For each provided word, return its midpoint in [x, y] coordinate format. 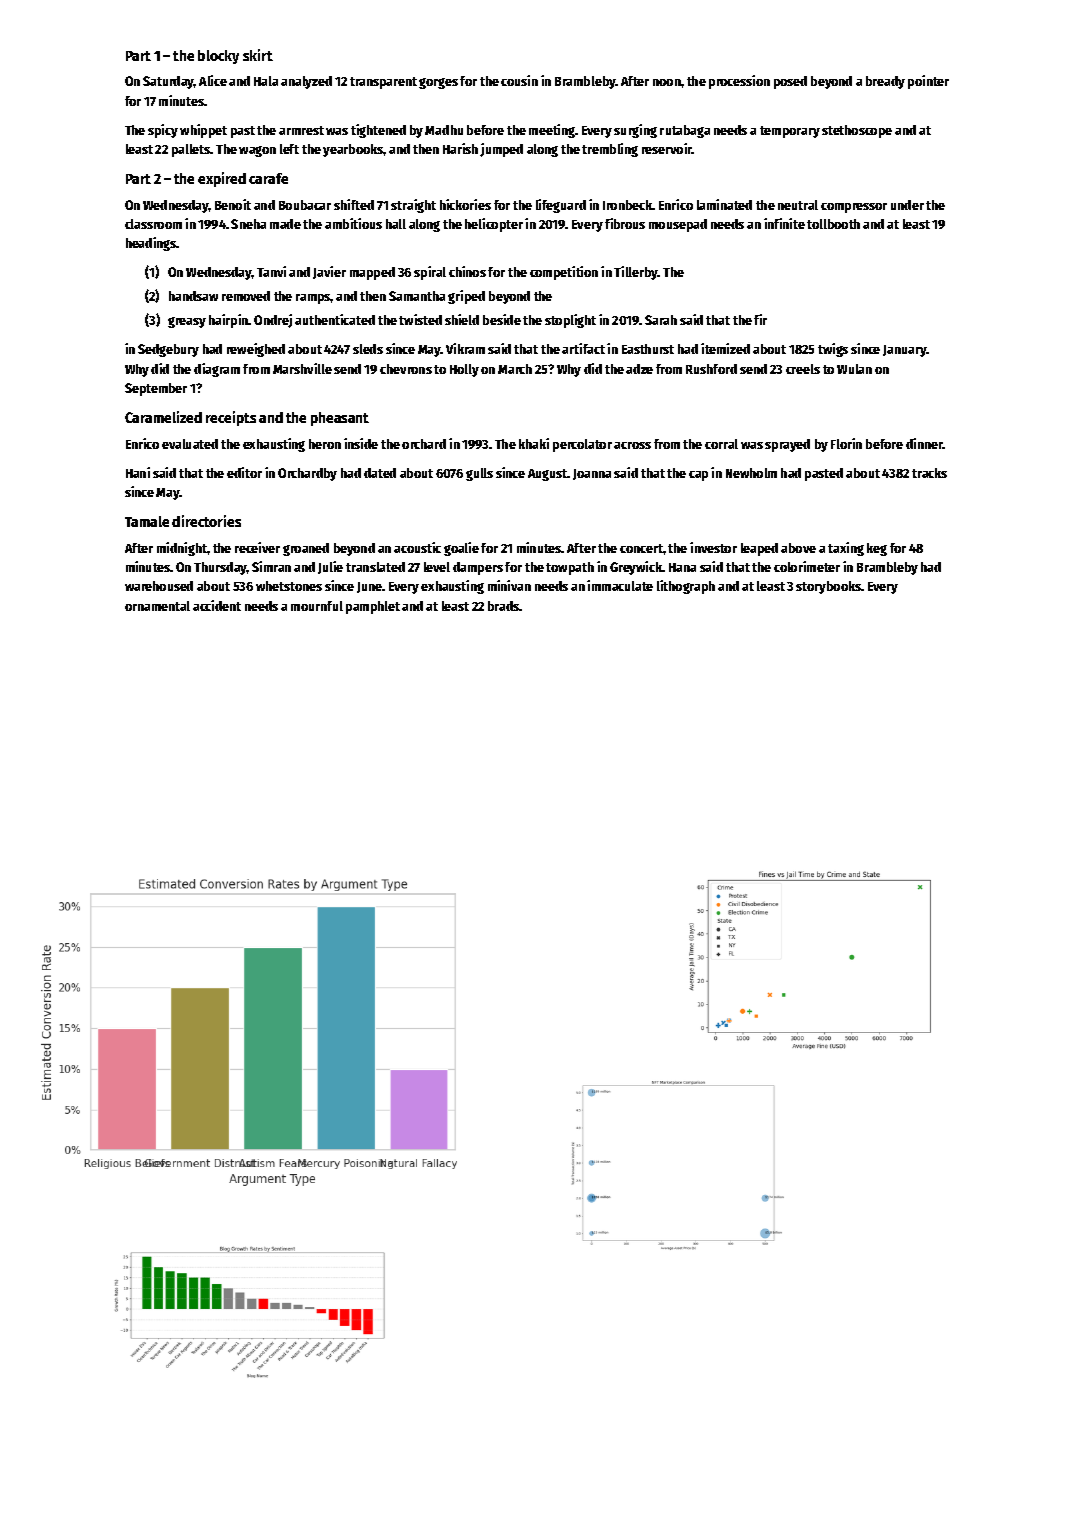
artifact [583, 348]
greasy [187, 322]
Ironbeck [628, 205]
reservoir [667, 148]
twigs [833, 350]
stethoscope [857, 131]
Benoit [233, 204]
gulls [479, 474]
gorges [438, 83]
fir [760, 319]
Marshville [302, 368]
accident [217, 605]
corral [721, 444]
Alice [213, 80]
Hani [138, 472]
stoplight [570, 321]
